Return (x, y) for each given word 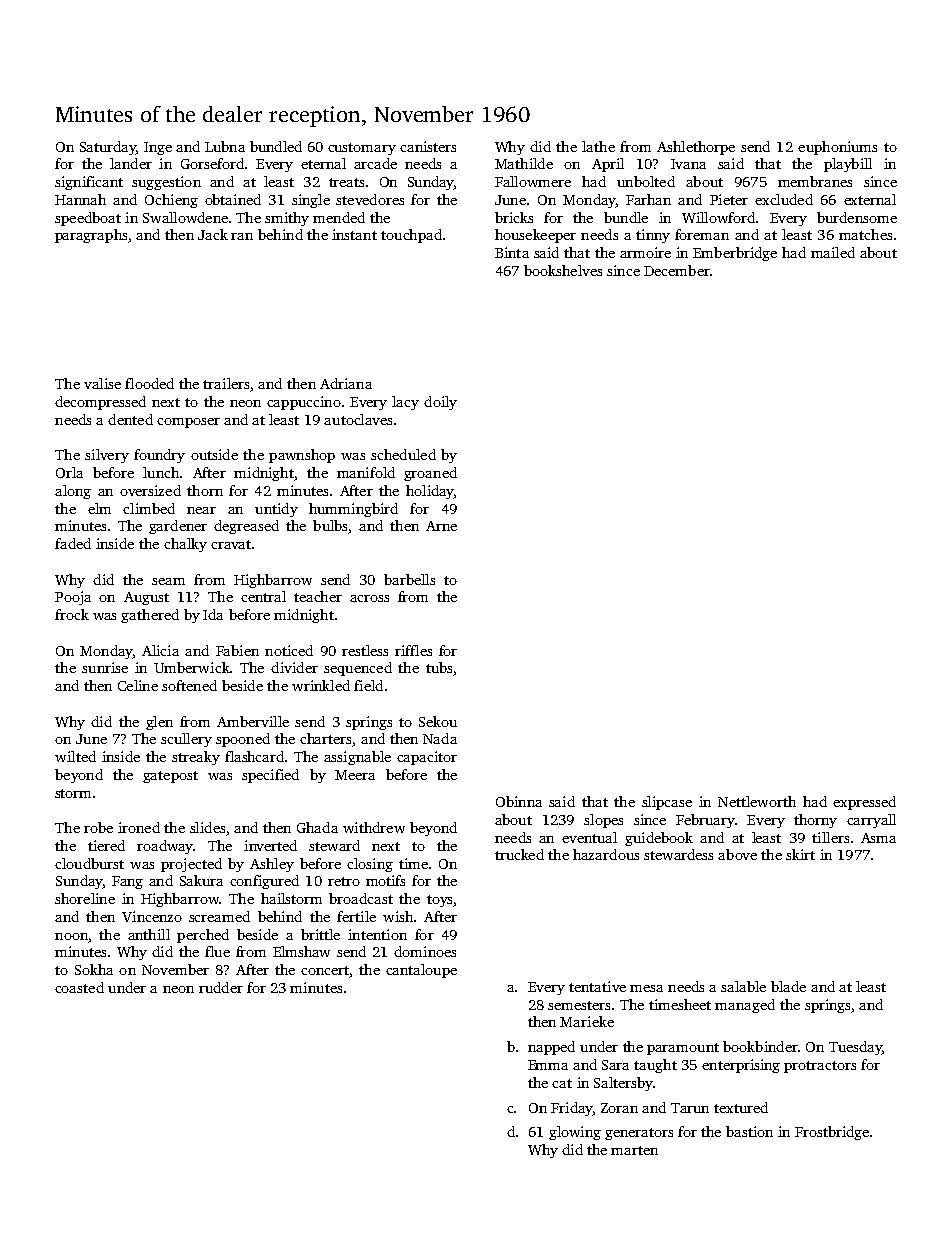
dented (130, 419)
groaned (430, 474)
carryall (871, 821)
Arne (441, 526)
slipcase (667, 803)
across (369, 598)
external (870, 199)
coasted (79, 987)
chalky (185, 545)
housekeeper (535, 236)
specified (270, 776)
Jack (213, 234)
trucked (519, 854)
